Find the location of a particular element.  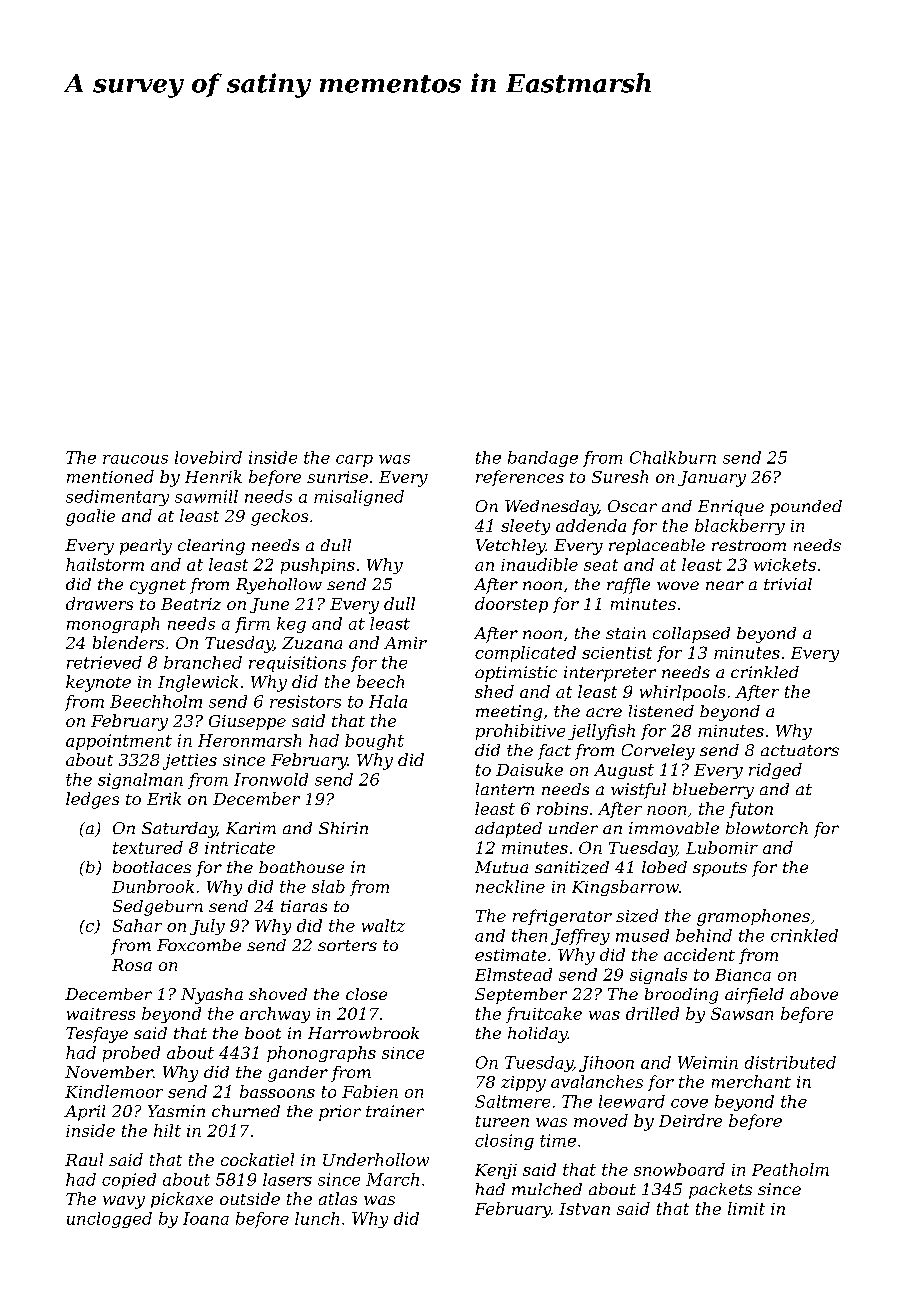

April is located at coordinates (84, 1113).
